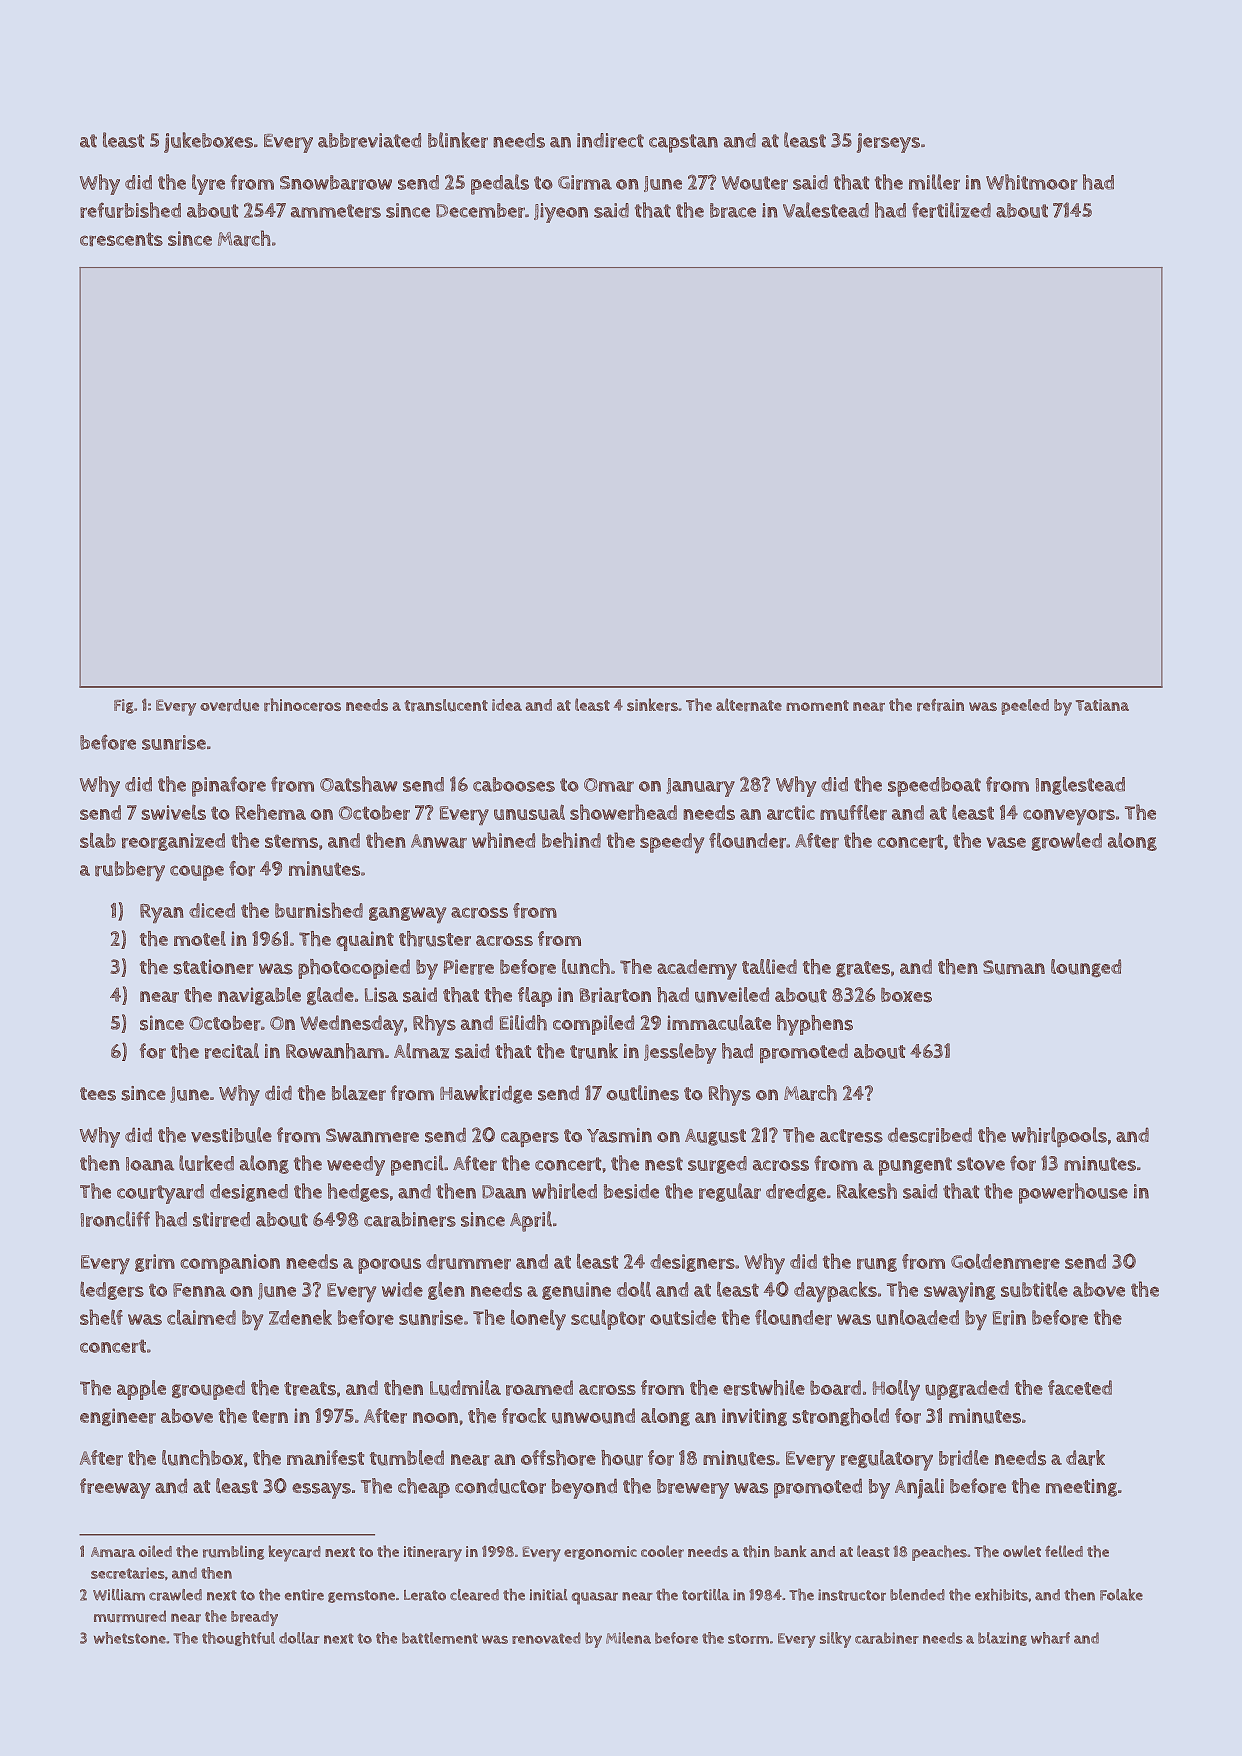  Describe the element at coordinates (369, 140) in the image. I see `abbreviated` at that location.
